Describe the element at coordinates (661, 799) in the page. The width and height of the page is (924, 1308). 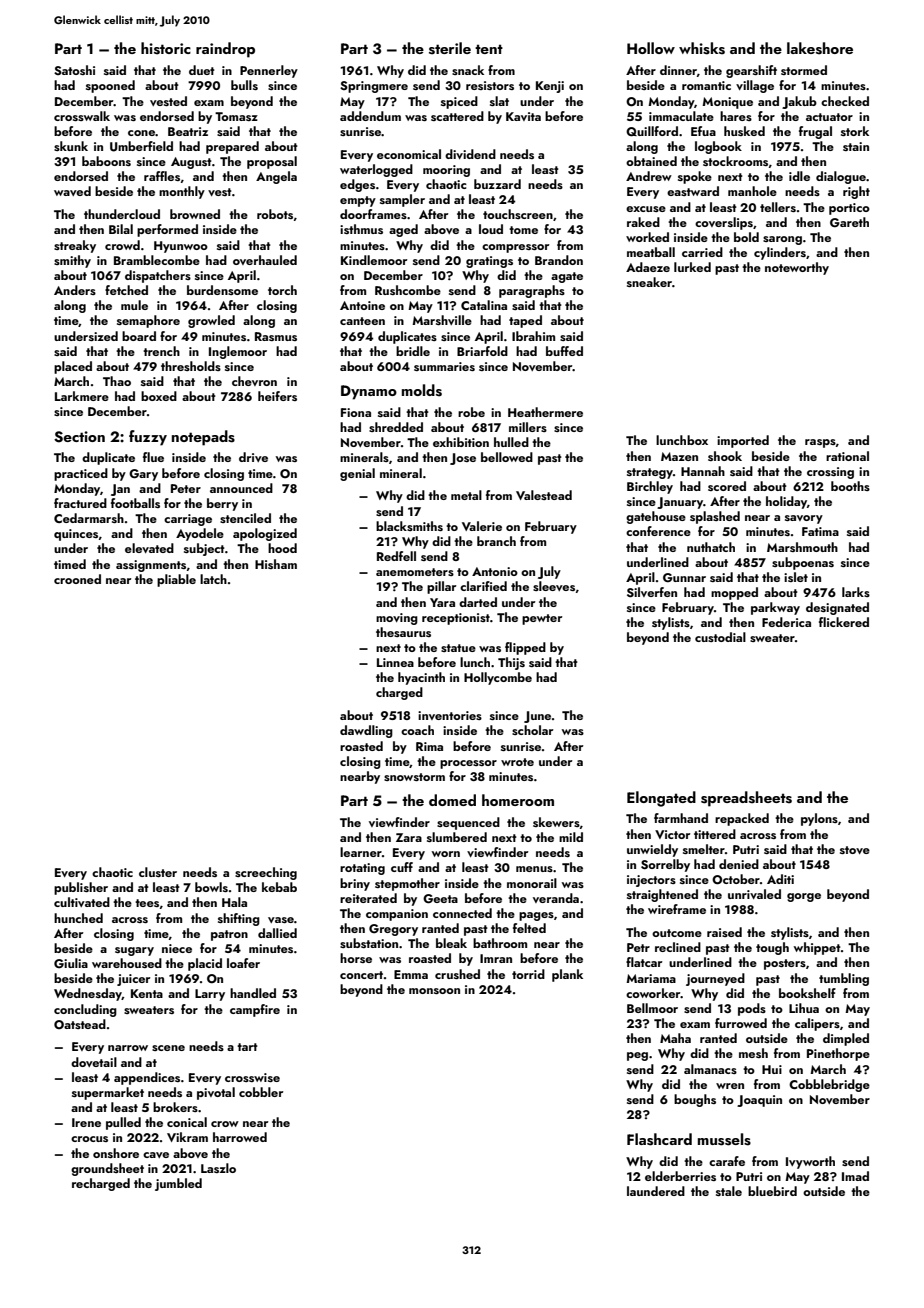
I see `Elongated` at that location.
